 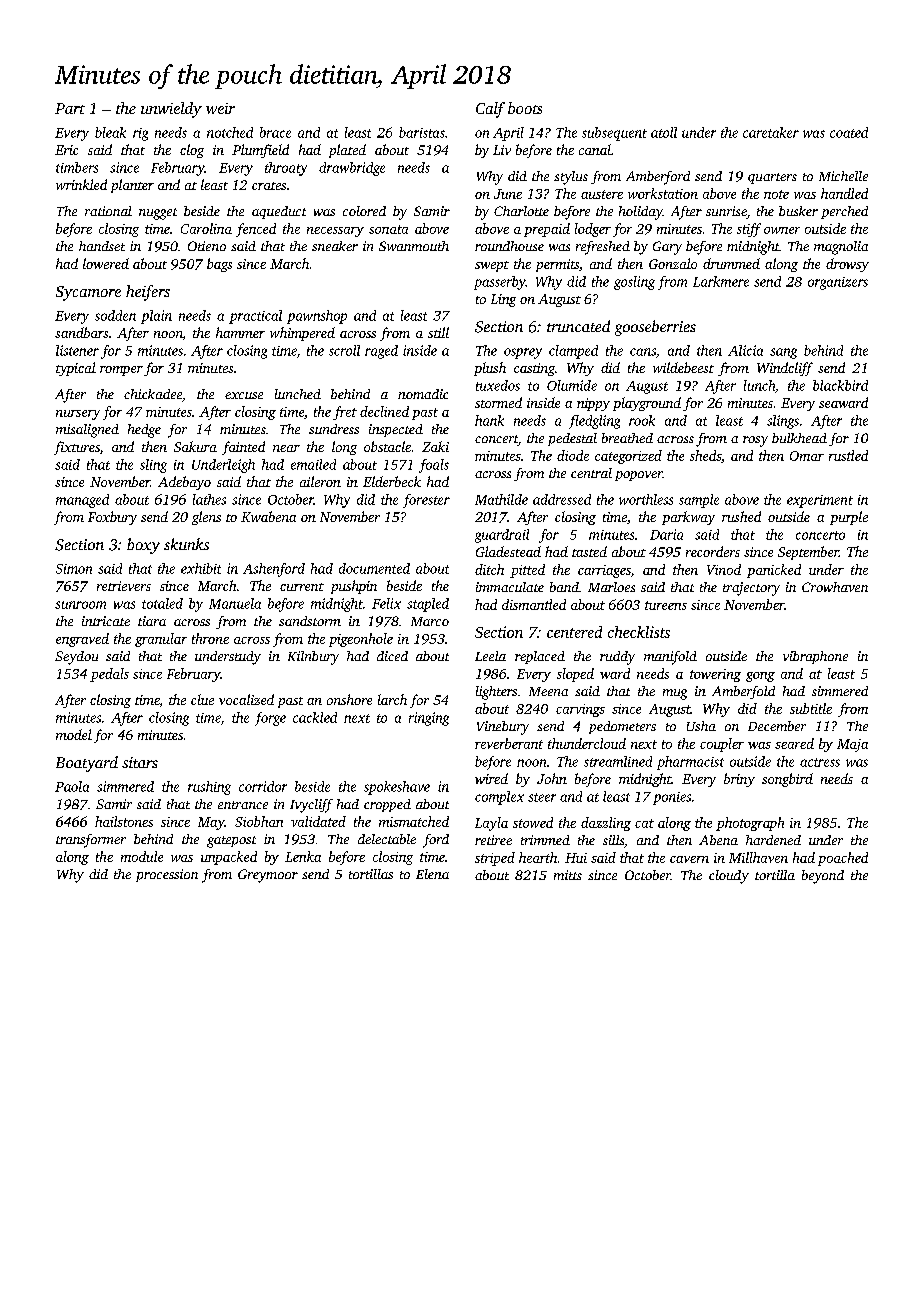 What do you see at coordinates (568, 875) in the screenshot?
I see `mitts` at bounding box center [568, 875].
